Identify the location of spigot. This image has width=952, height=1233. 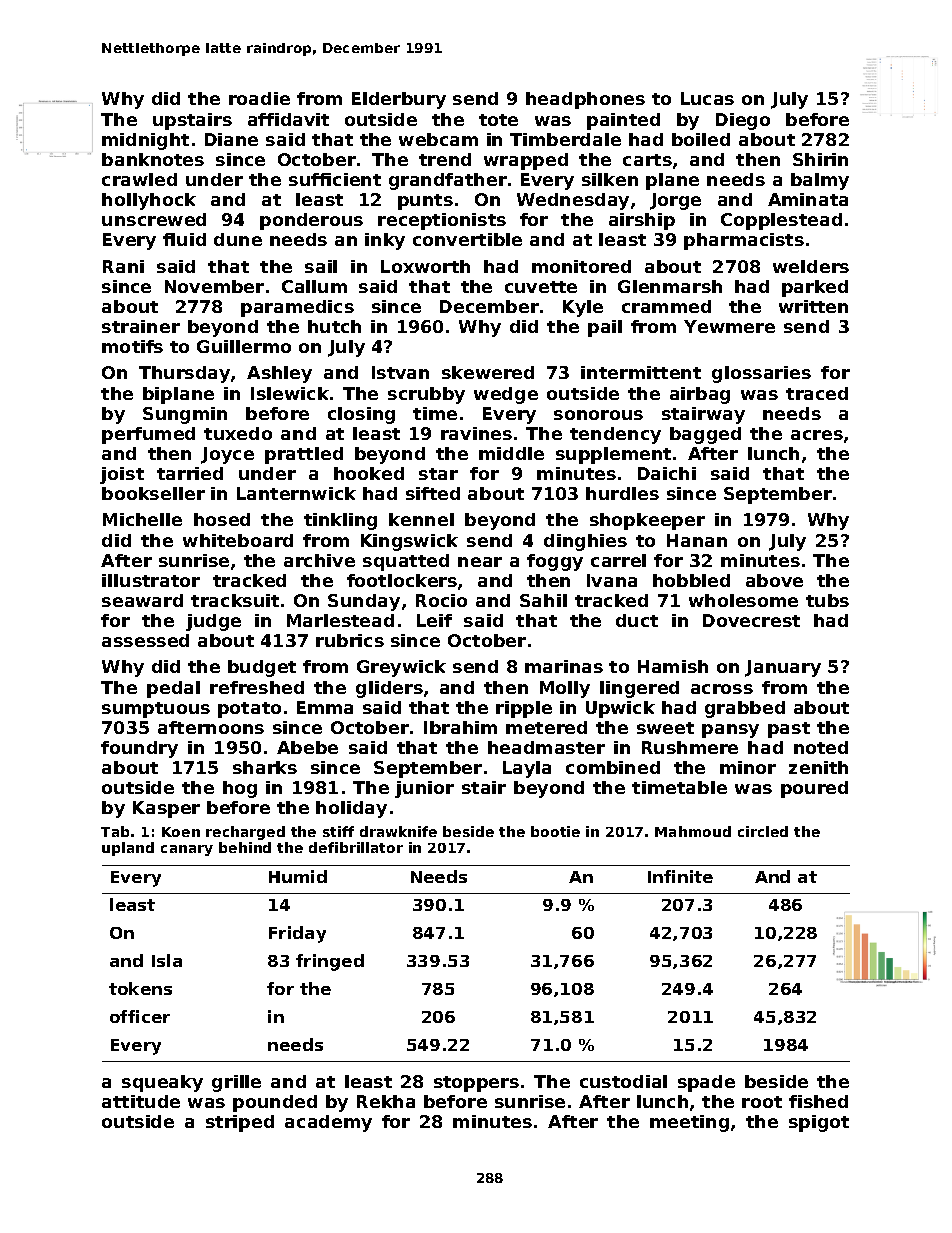
(819, 1123).
